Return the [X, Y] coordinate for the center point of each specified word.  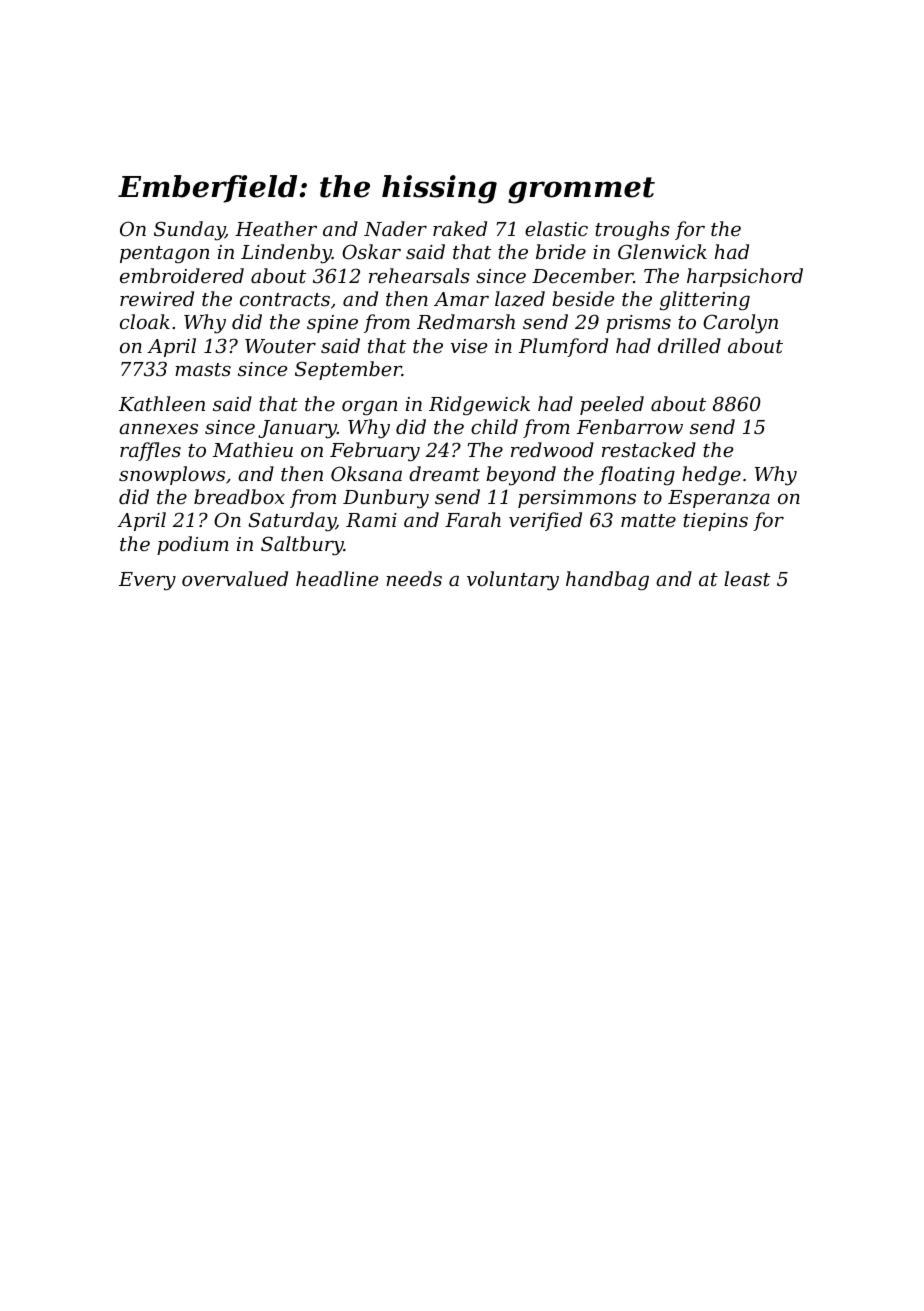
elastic [556, 228]
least [747, 578]
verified [545, 521]
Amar [461, 299]
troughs [632, 231]
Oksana [366, 473]
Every [147, 581]
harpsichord [745, 277]
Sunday [189, 231]
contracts [285, 299]
